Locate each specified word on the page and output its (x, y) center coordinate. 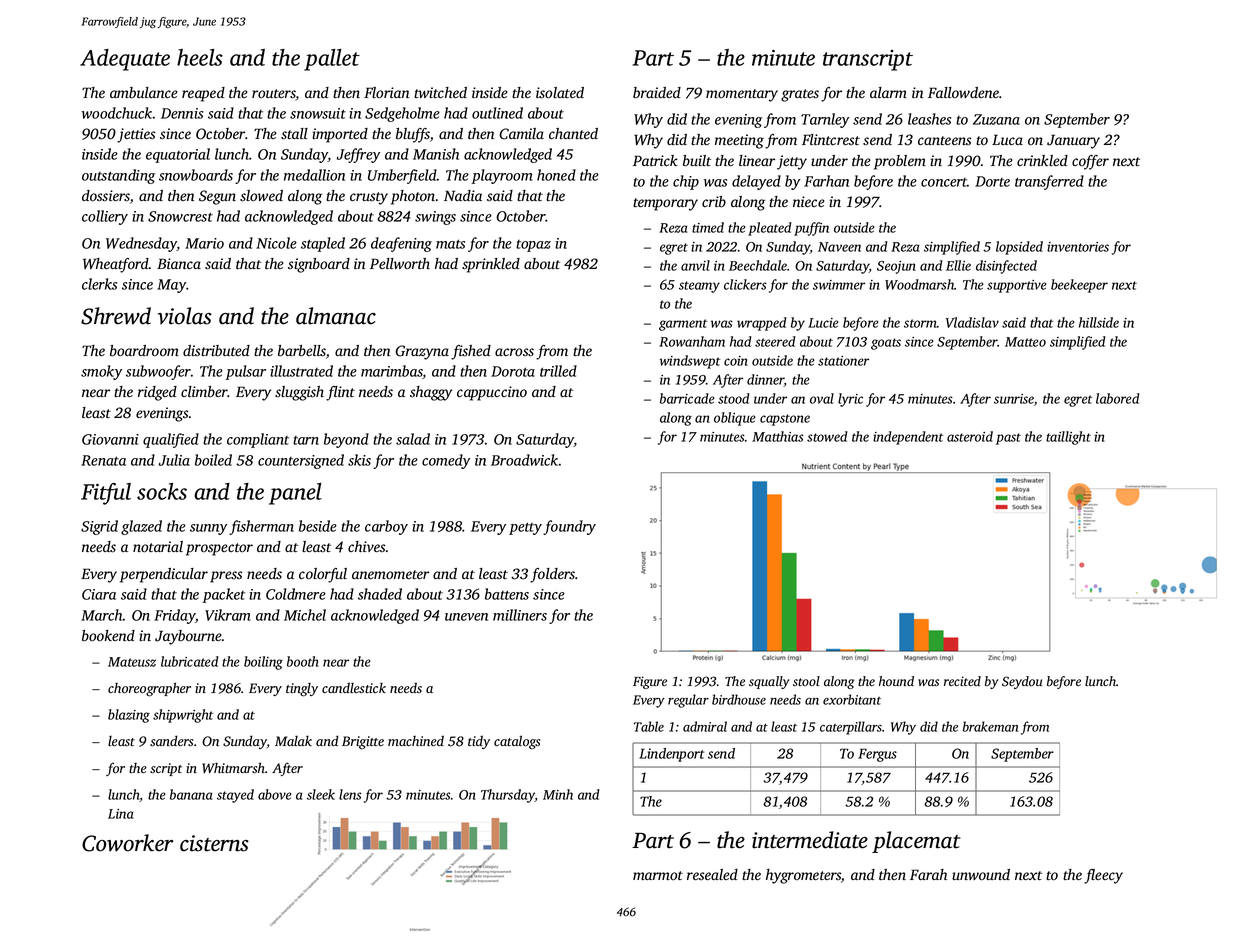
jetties (136, 135)
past (1008, 439)
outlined (497, 113)
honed (556, 175)
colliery (105, 217)
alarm (888, 92)
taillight (1068, 438)
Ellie (958, 265)
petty (525, 528)
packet (224, 595)
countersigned (301, 461)
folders (552, 575)
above (274, 794)
